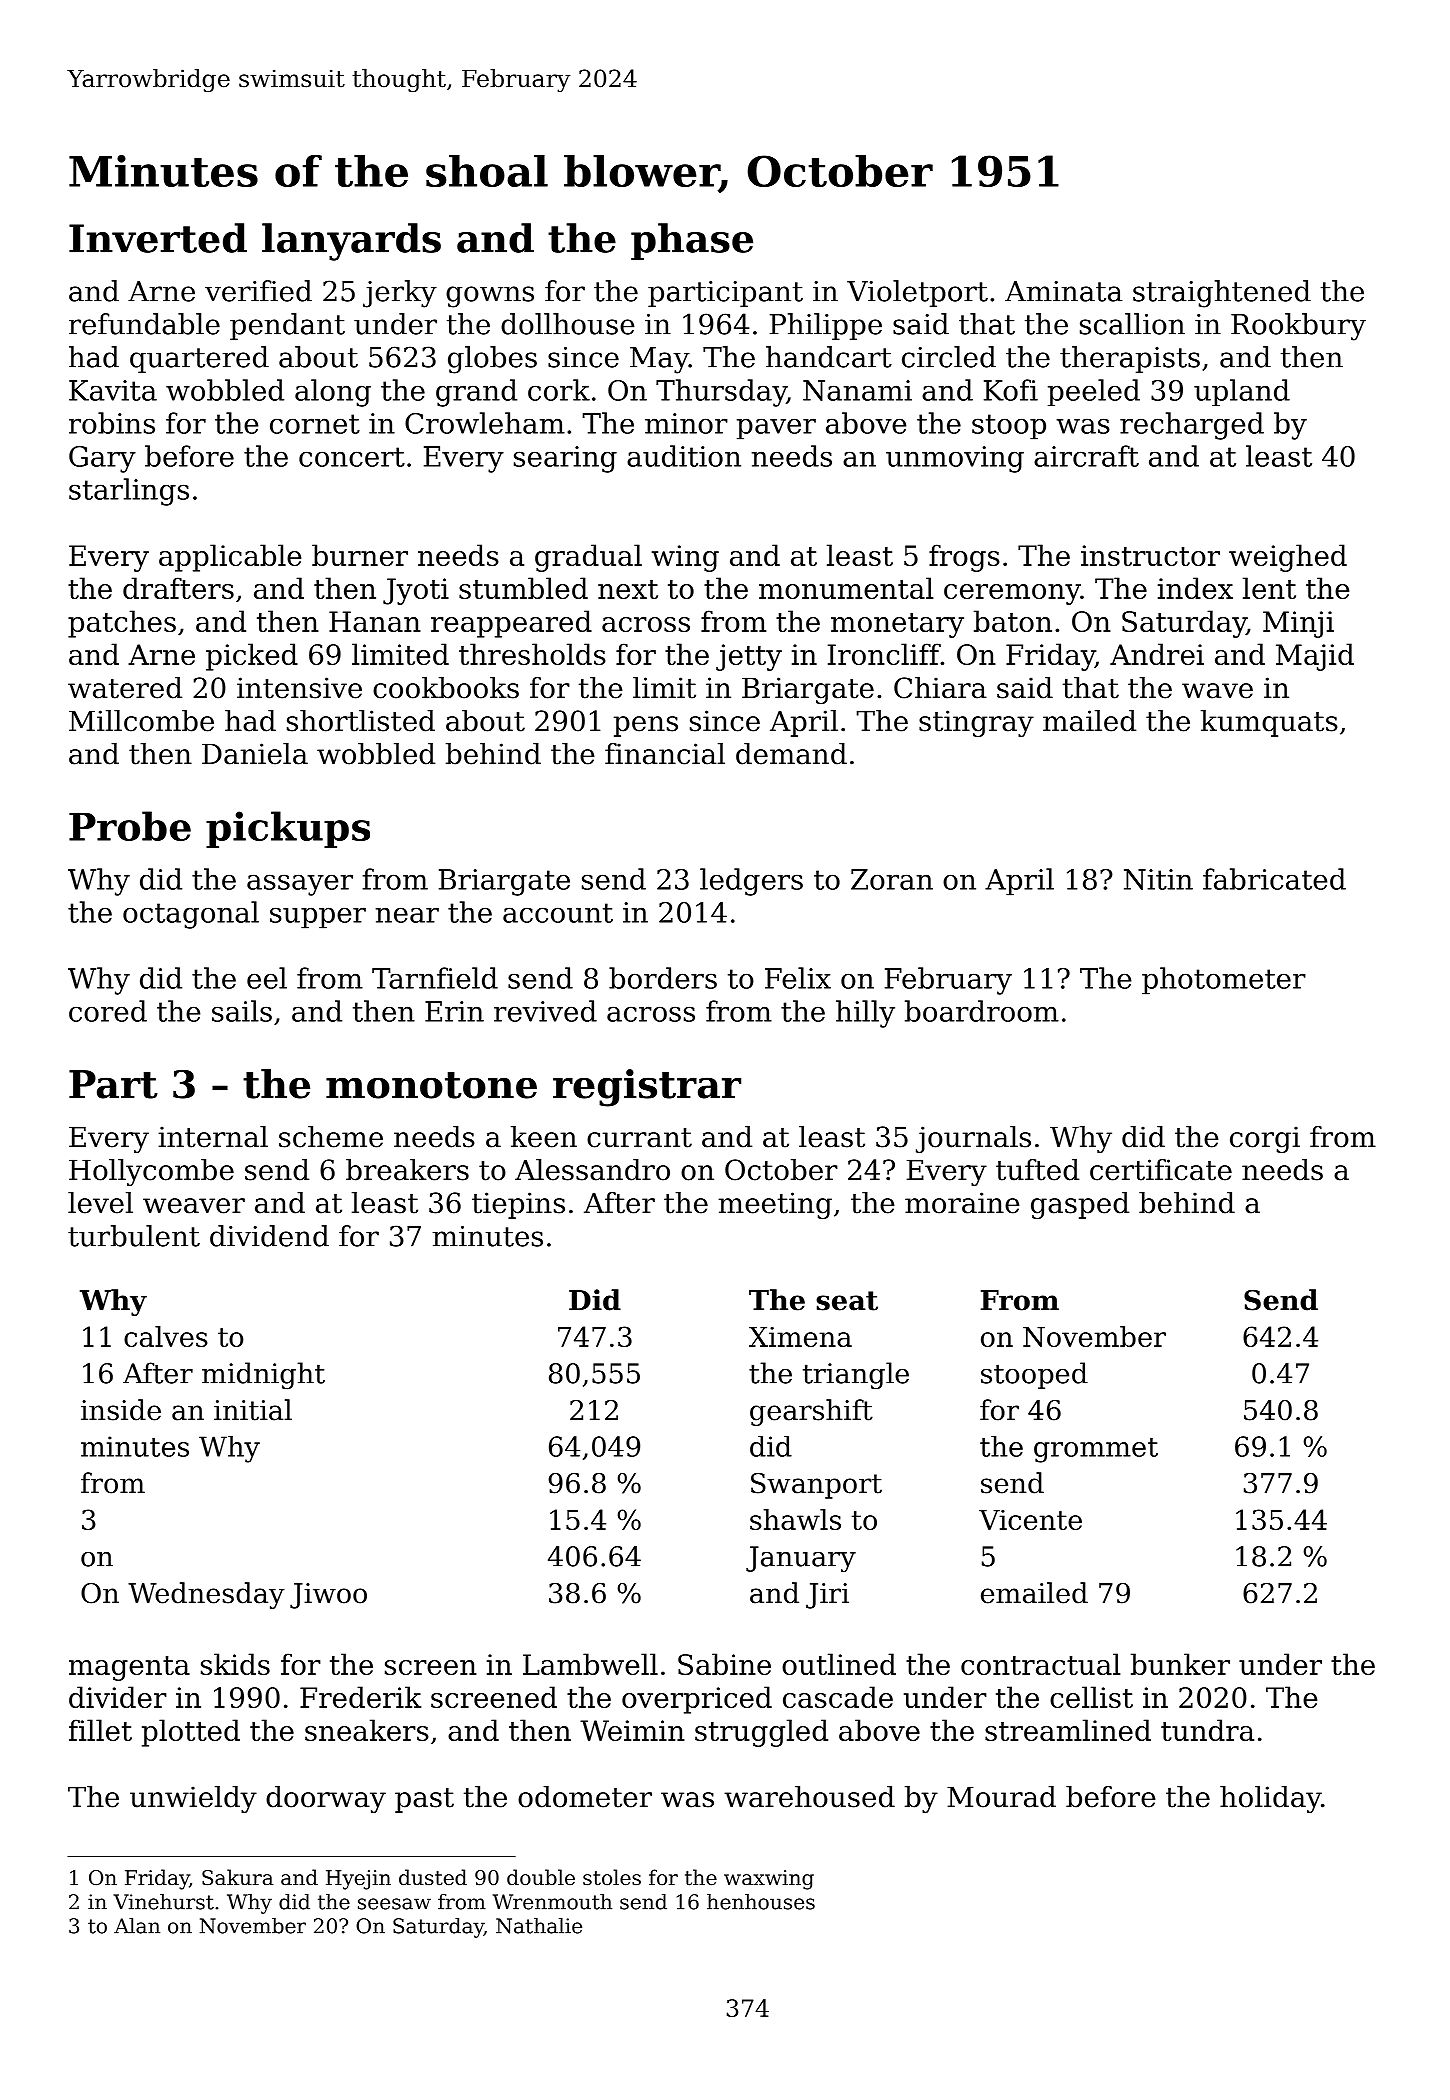  I want to click on octagonal, so click(191, 915).
